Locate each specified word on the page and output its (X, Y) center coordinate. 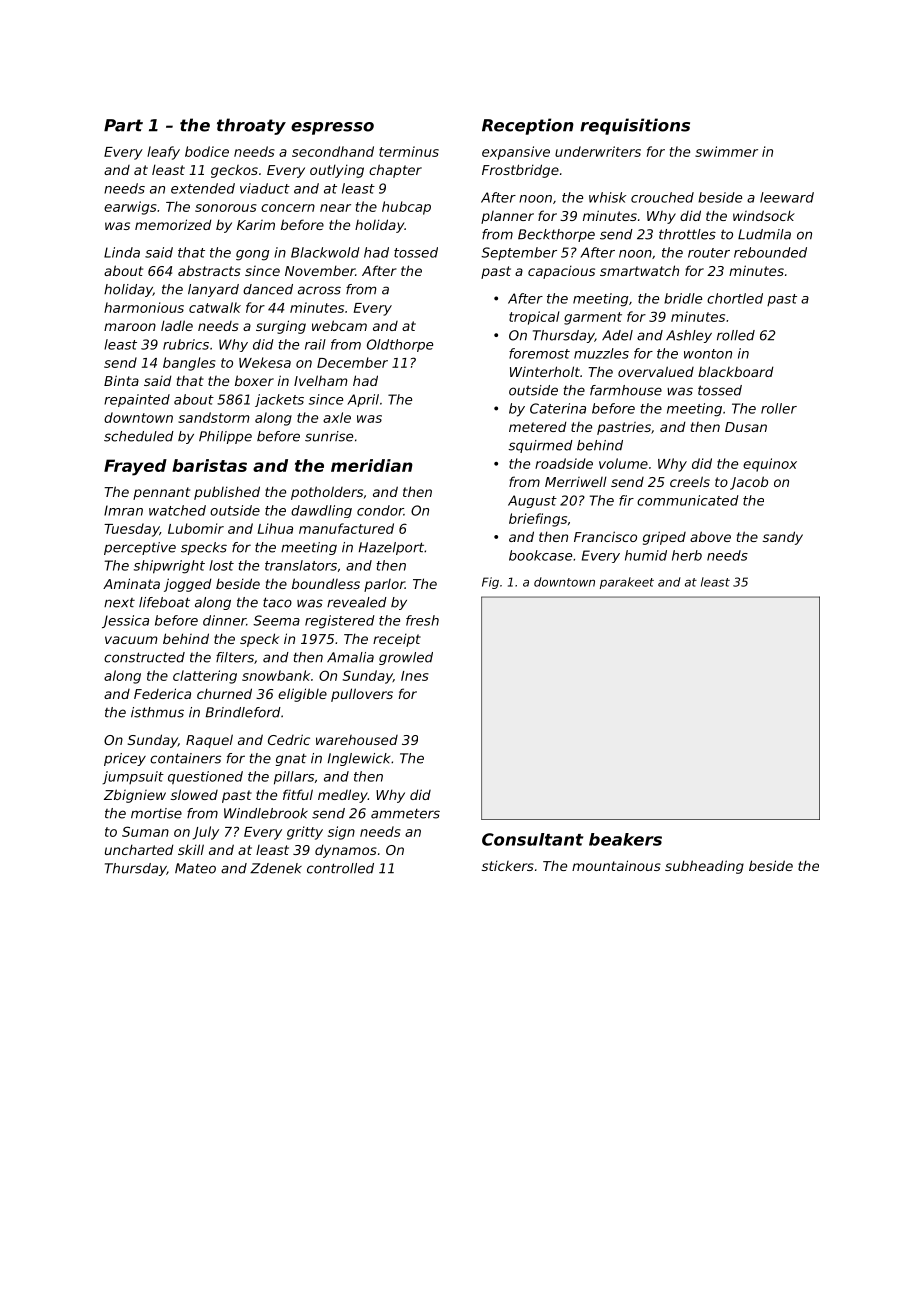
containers (185, 758)
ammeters (405, 814)
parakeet (627, 583)
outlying (337, 171)
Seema (276, 620)
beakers (625, 839)
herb (687, 555)
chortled (735, 298)
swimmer (726, 151)
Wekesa (265, 362)
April (363, 400)
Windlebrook (266, 813)
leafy (163, 153)
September (519, 253)
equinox (770, 465)
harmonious (144, 307)
